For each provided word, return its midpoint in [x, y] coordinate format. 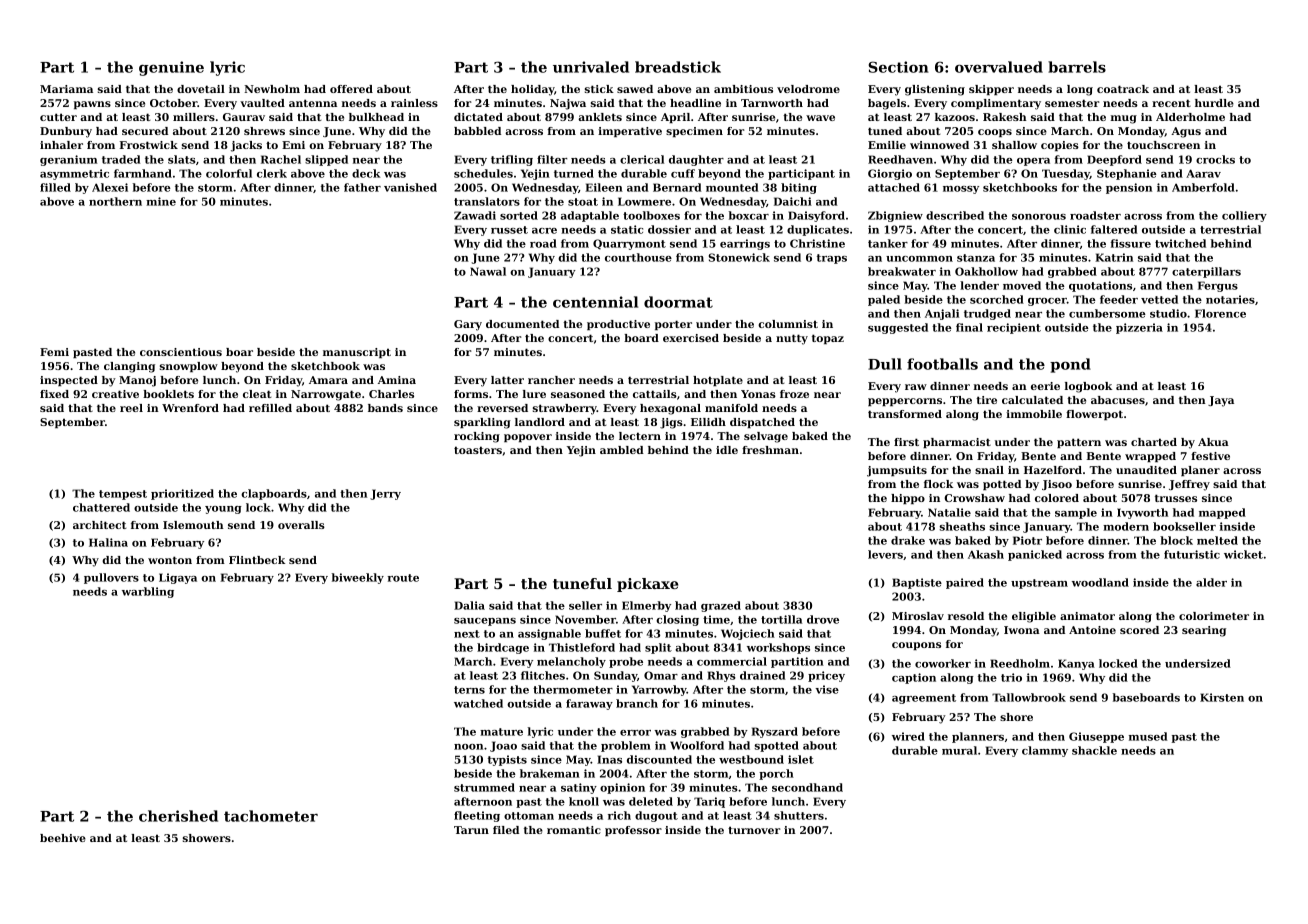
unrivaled [591, 67]
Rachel [281, 159]
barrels [1077, 67]
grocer [1047, 302]
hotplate [718, 381]
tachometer [271, 816]
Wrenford [190, 408]
